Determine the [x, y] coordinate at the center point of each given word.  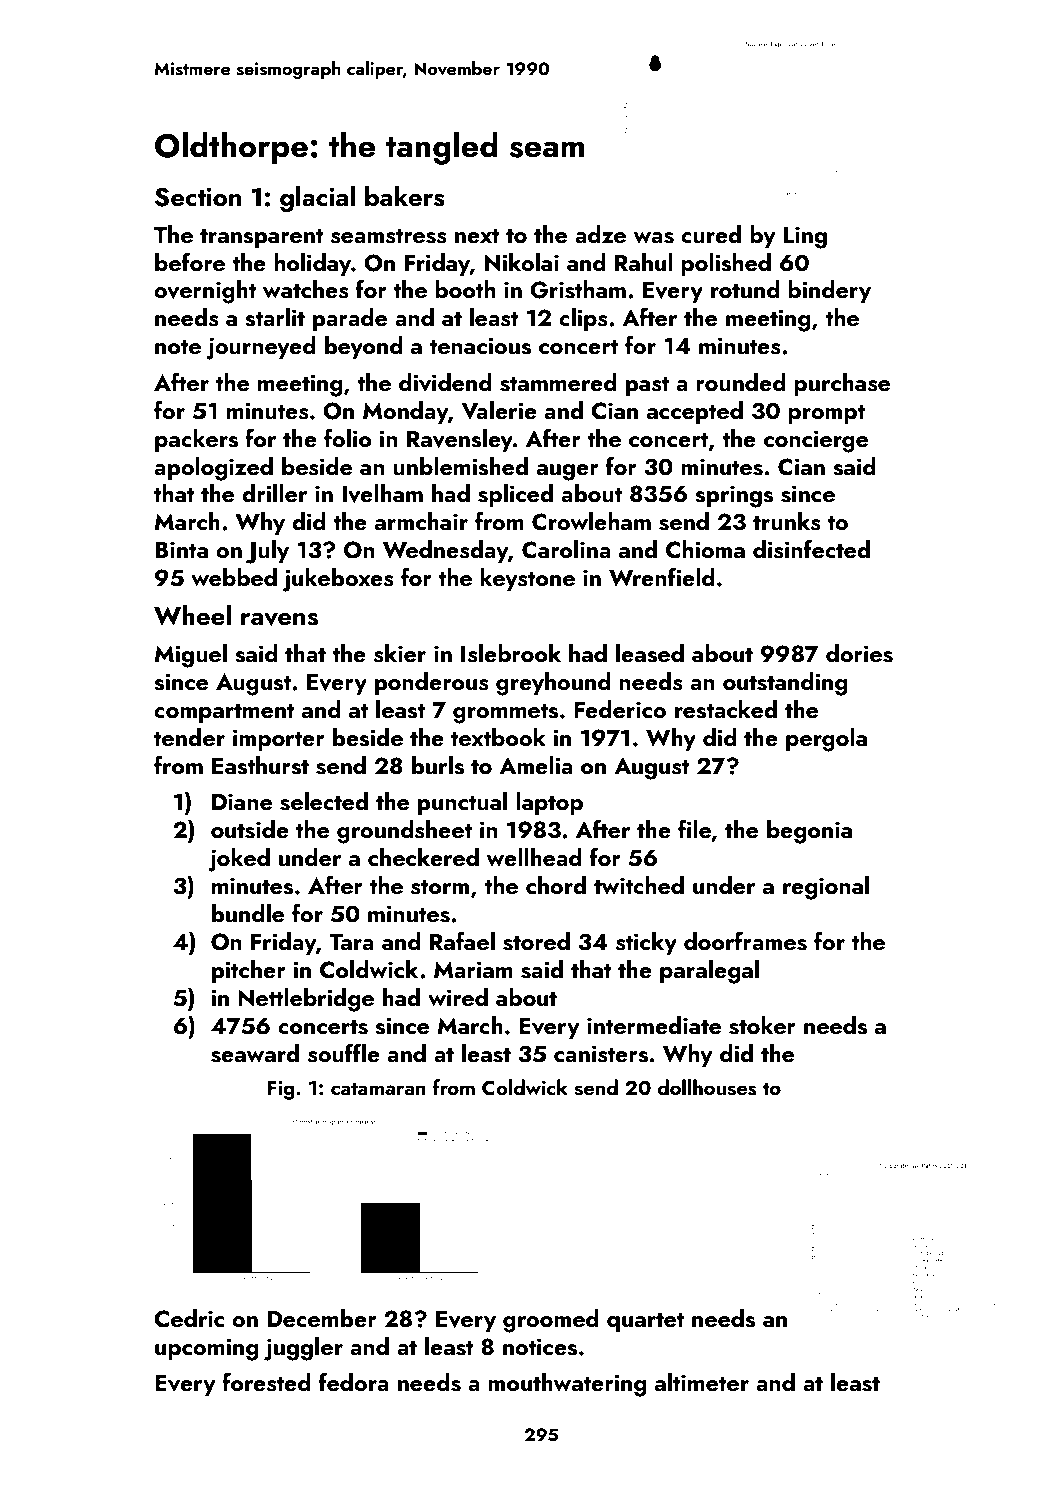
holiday [313, 264]
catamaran [378, 1088]
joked [239, 860]
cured [711, 234]
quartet [645, 1322]
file [695, 830]
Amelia [536, 765]
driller [274, 493]
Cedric [189, 1318]
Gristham [578, 289]
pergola [826, 740]
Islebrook [511, 653]
